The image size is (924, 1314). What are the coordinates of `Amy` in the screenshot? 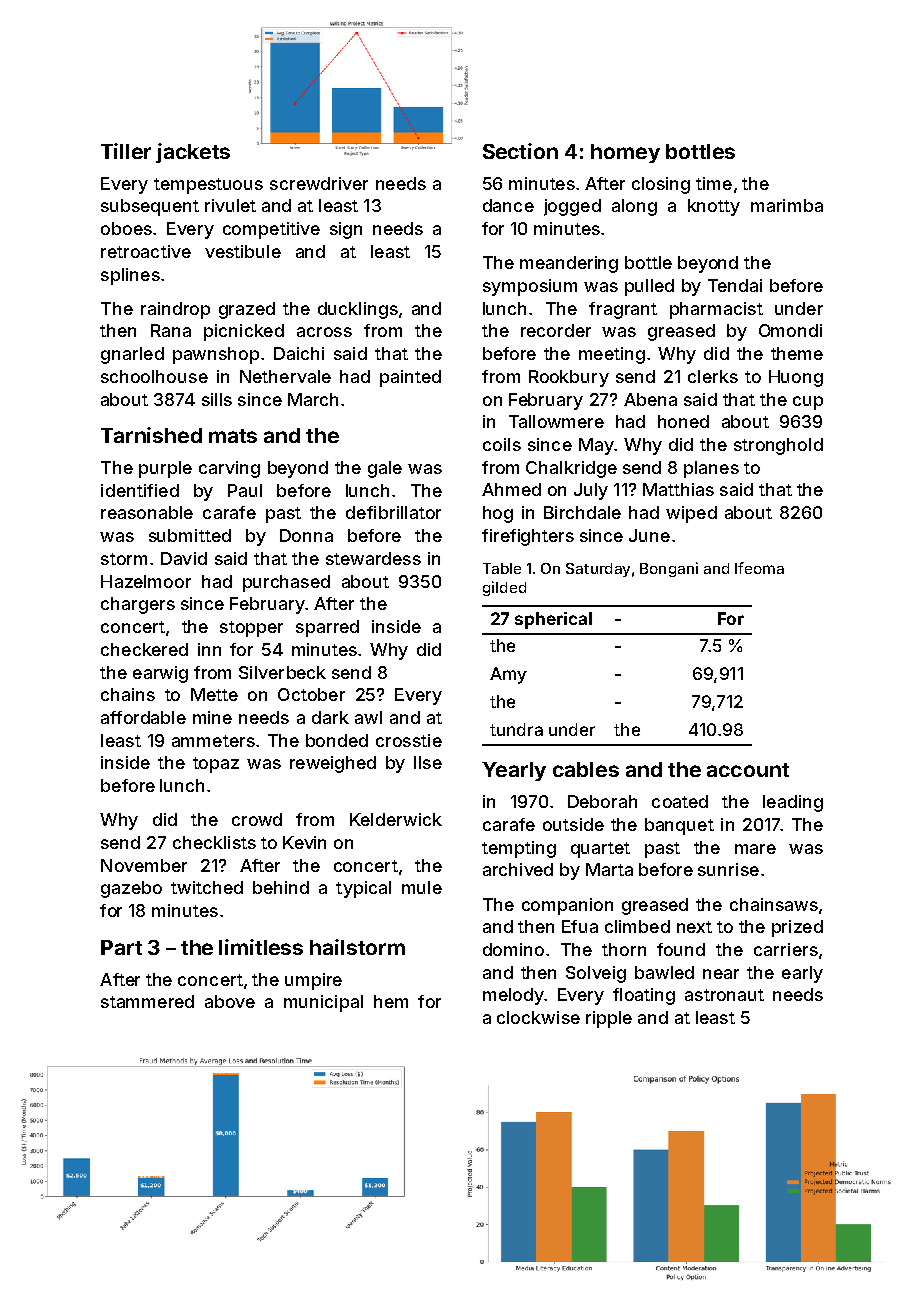 It's located at (508, 675).
